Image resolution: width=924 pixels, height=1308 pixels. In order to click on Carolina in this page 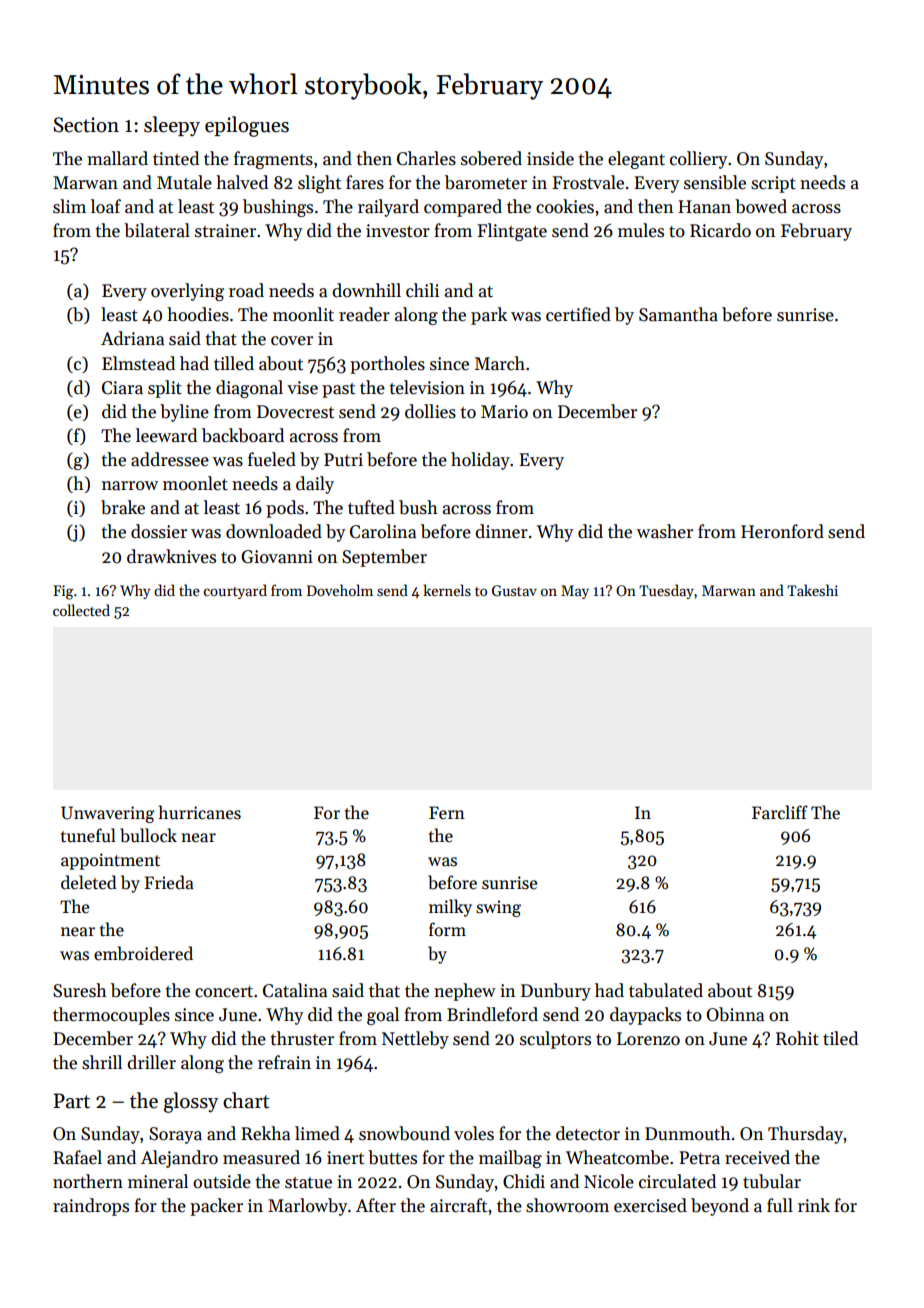, I will do `click(383, 531)`.
